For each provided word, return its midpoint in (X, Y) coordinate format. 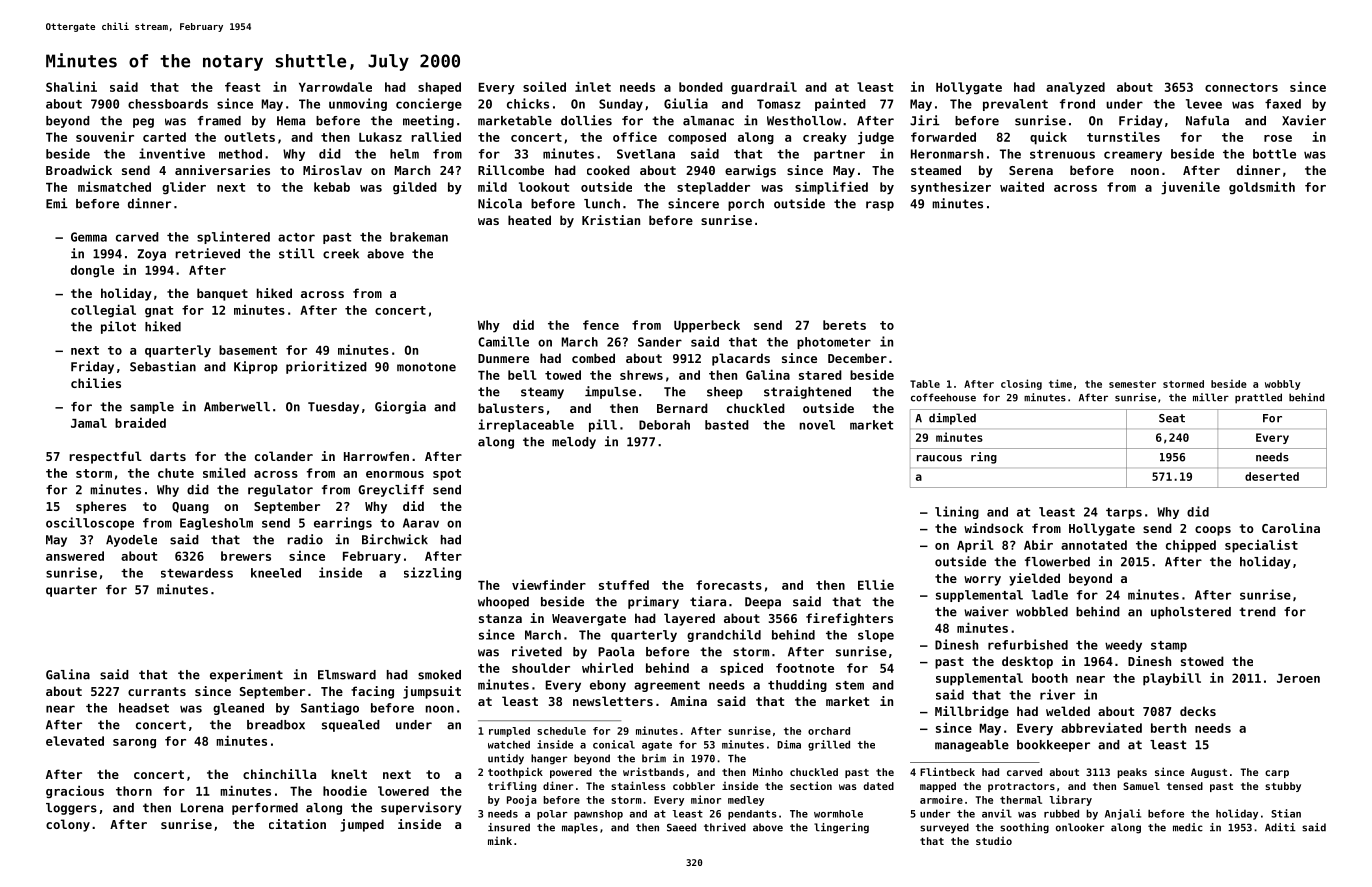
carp (1277, 774)
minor (706, 799)
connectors (1241, 87)
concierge (429, 104)
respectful (105, 457)
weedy (1123, 646)
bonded (701, 87)
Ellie (876, 584)
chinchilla (279, 774)
